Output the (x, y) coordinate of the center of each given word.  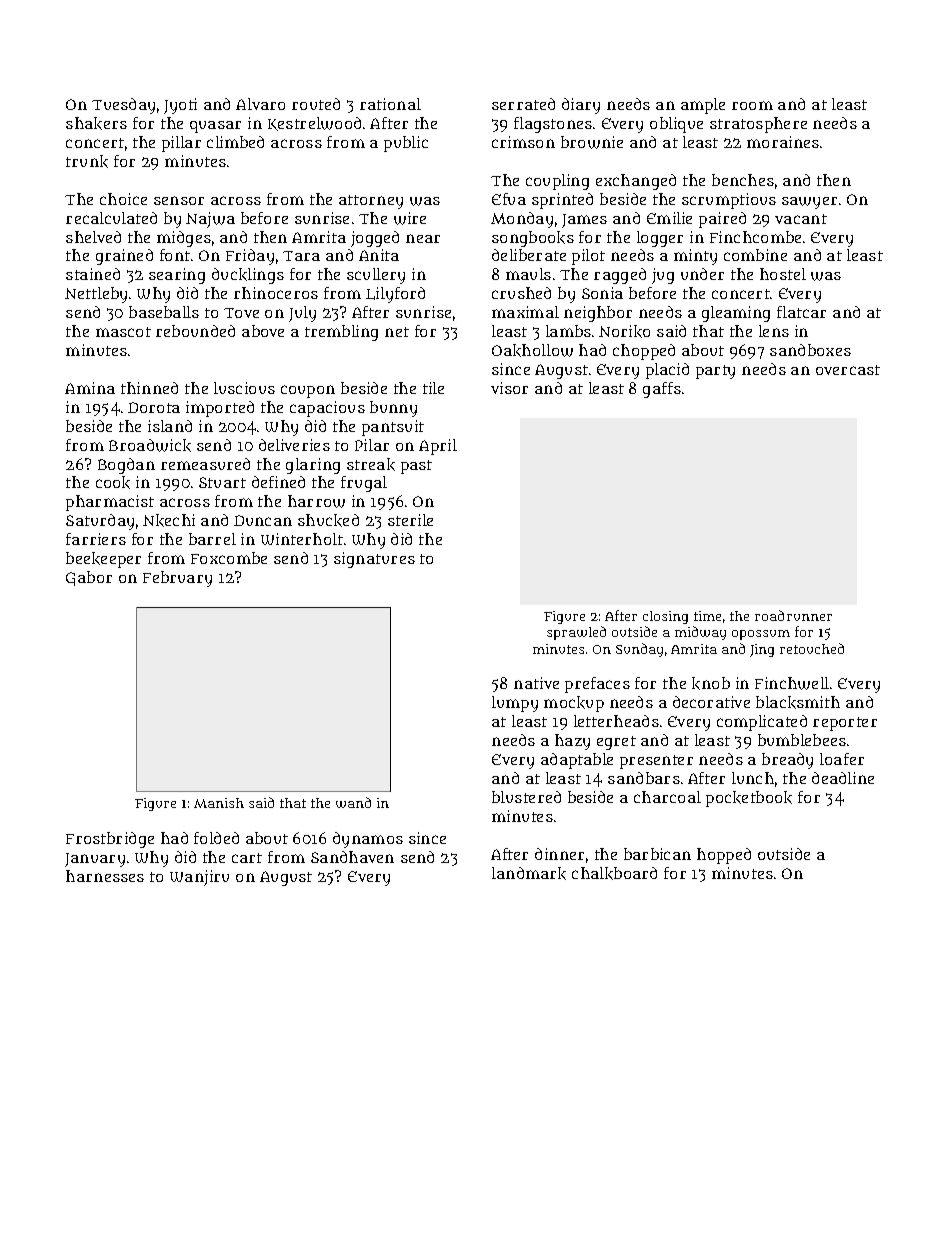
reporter (845, 724)
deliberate (529, 255)
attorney (371, 202)
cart (247, 858)
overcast (848, 370)
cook (113, 482)
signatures (374, 560)
